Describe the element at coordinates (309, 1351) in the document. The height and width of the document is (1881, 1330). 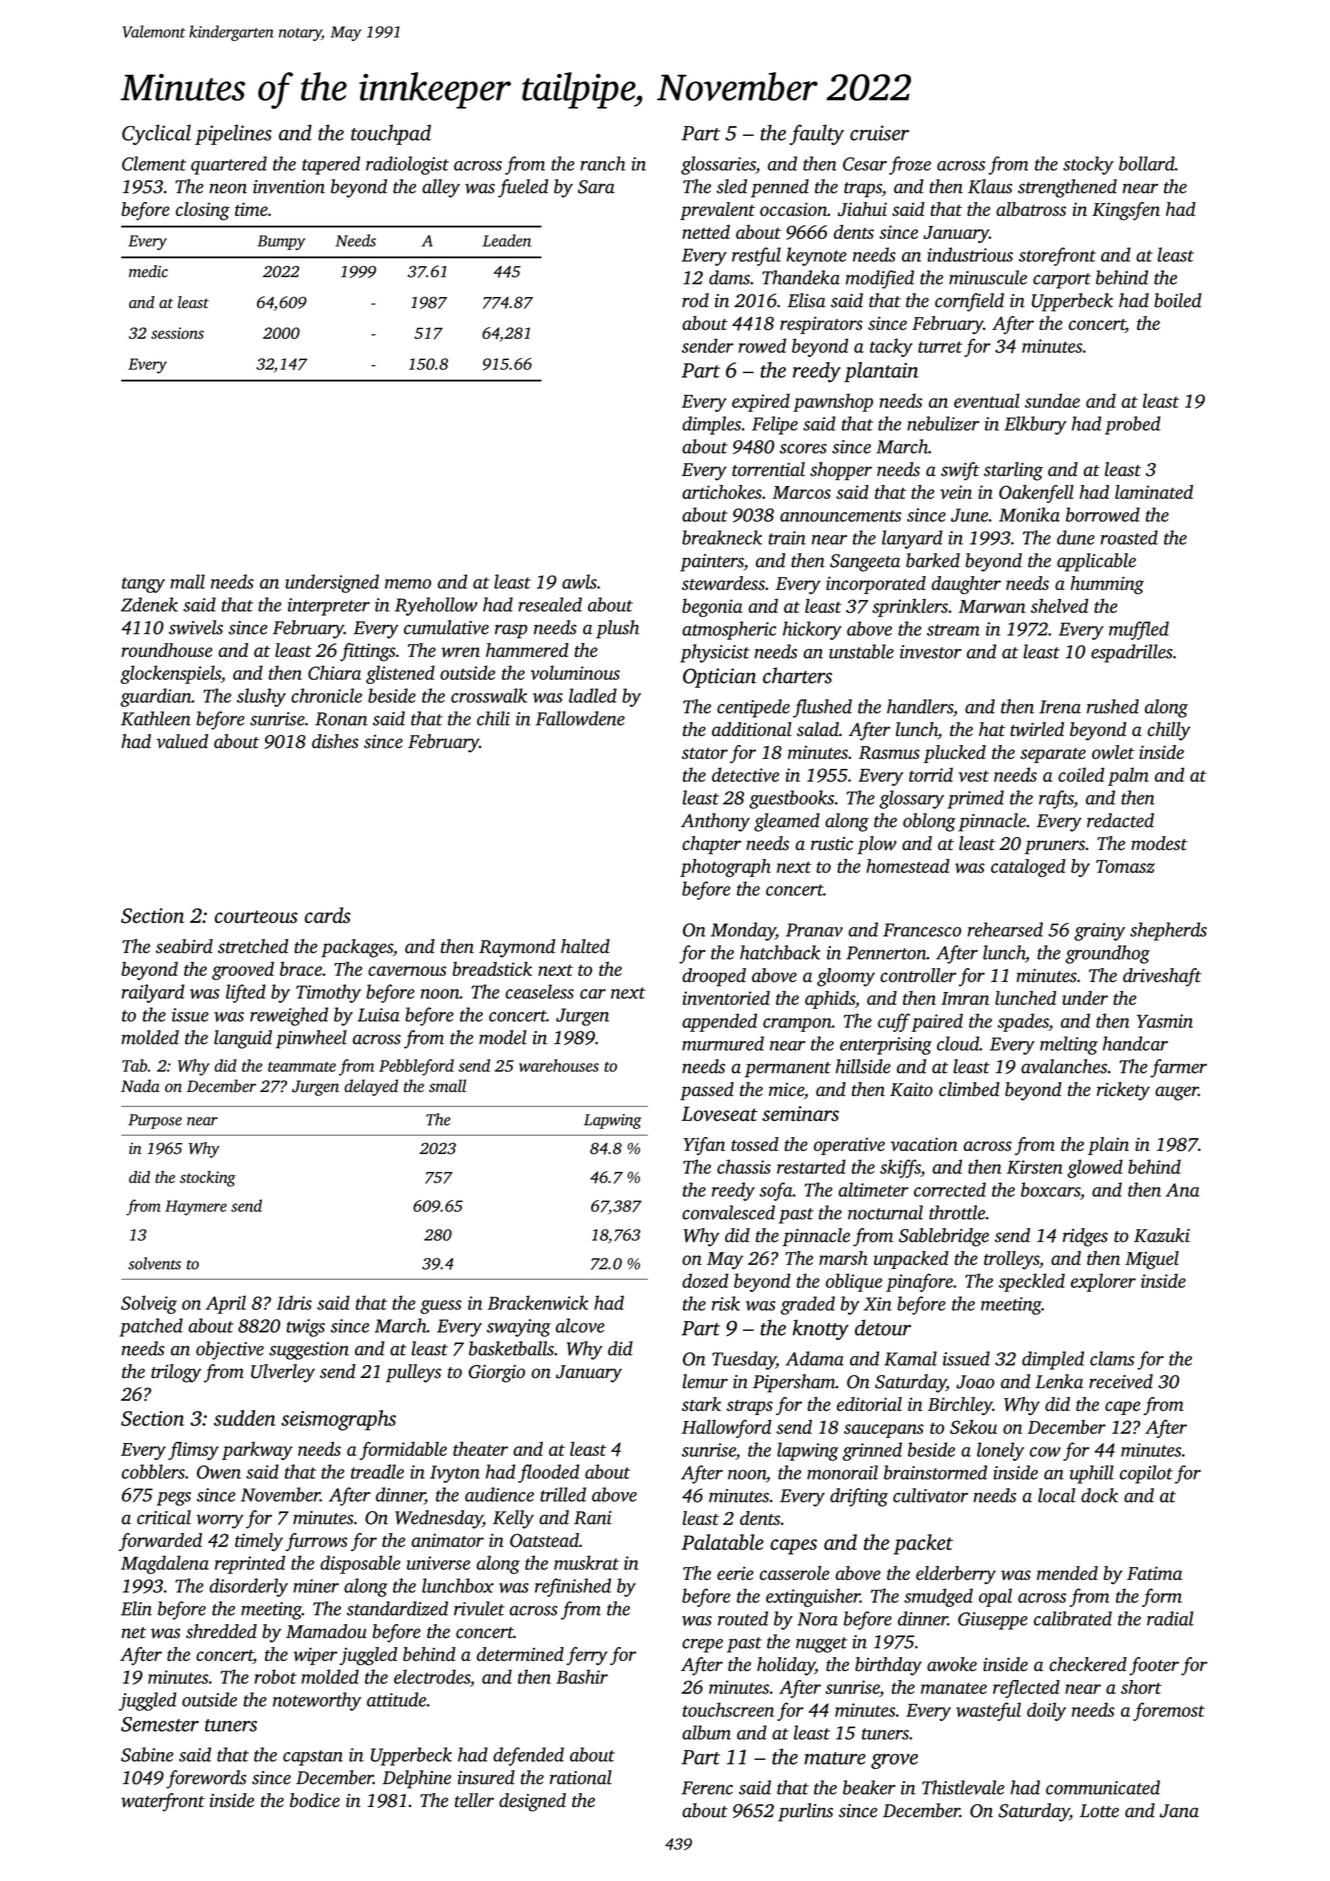
I see `suggestion` at that location.
